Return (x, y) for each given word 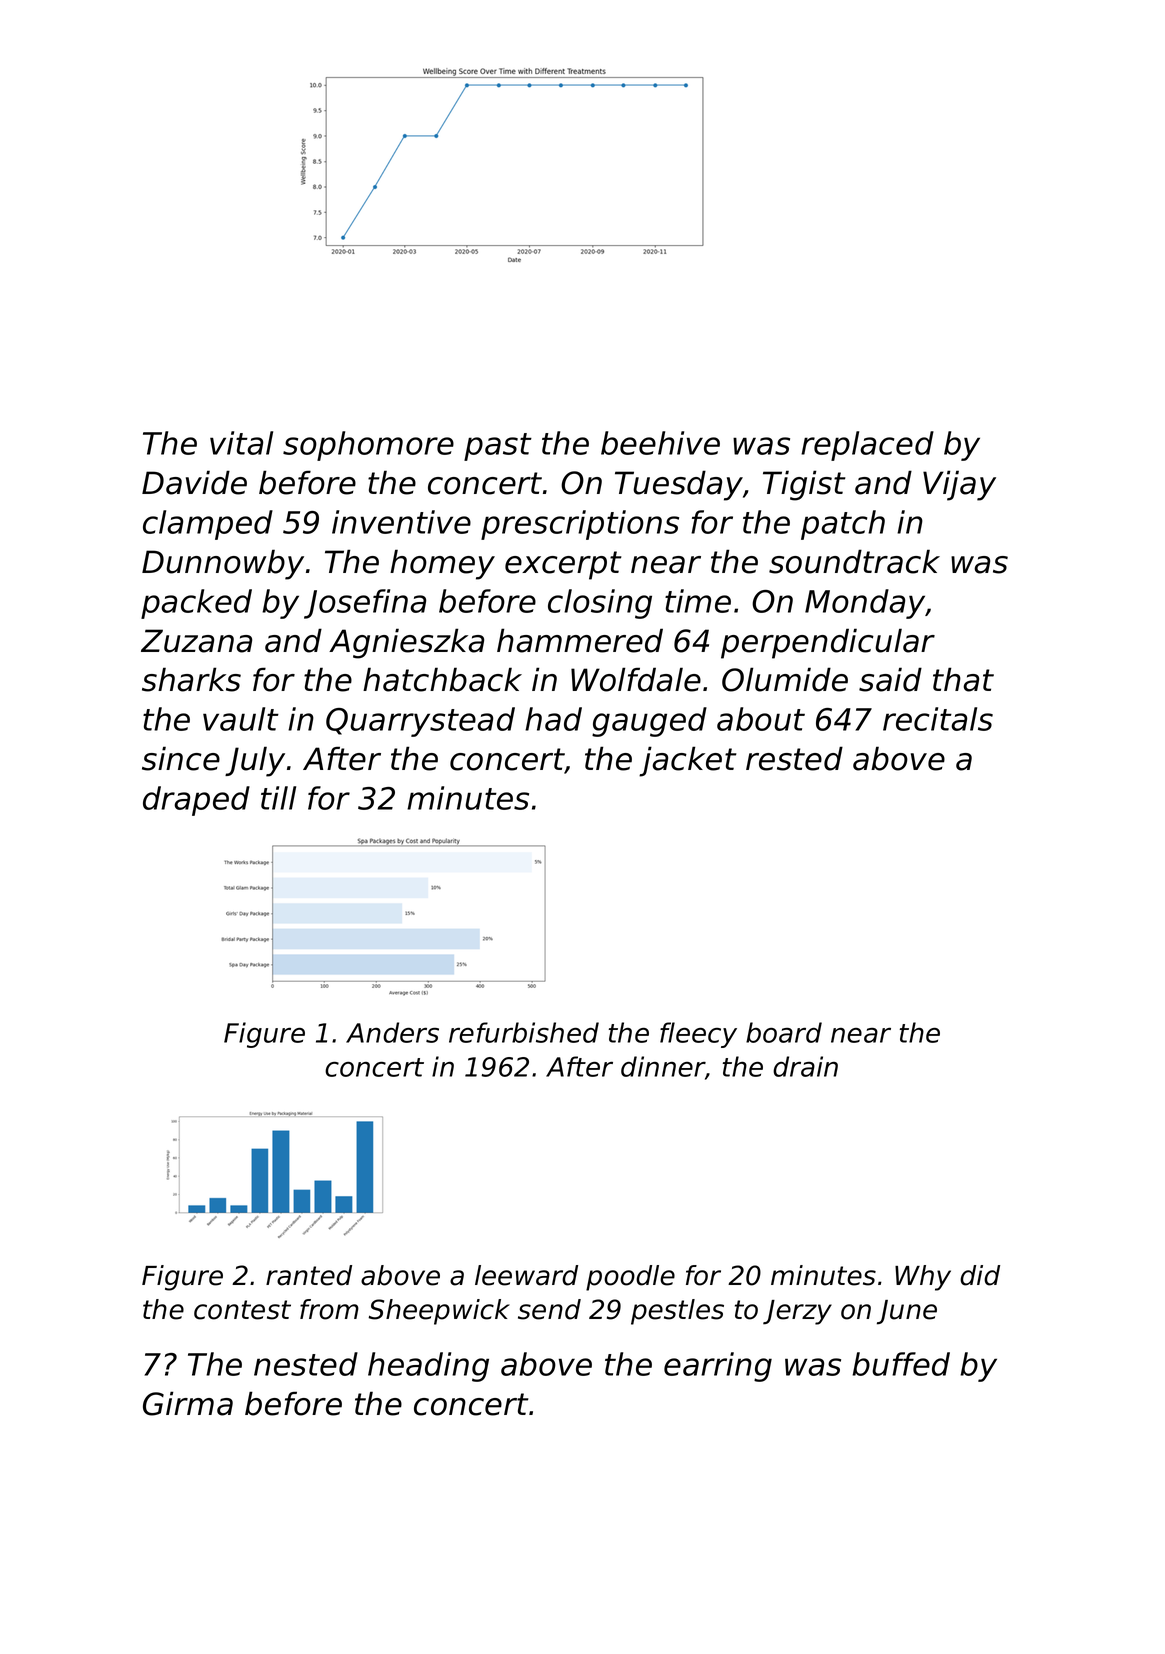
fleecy (698, 1035)
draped (196, 801)
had (553, 719)
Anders (392, 1032)
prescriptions (580, 525)
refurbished (524, 1032)
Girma (188, 1403)
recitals (938, 719)
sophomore (368, 446)
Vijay (959, 485)
